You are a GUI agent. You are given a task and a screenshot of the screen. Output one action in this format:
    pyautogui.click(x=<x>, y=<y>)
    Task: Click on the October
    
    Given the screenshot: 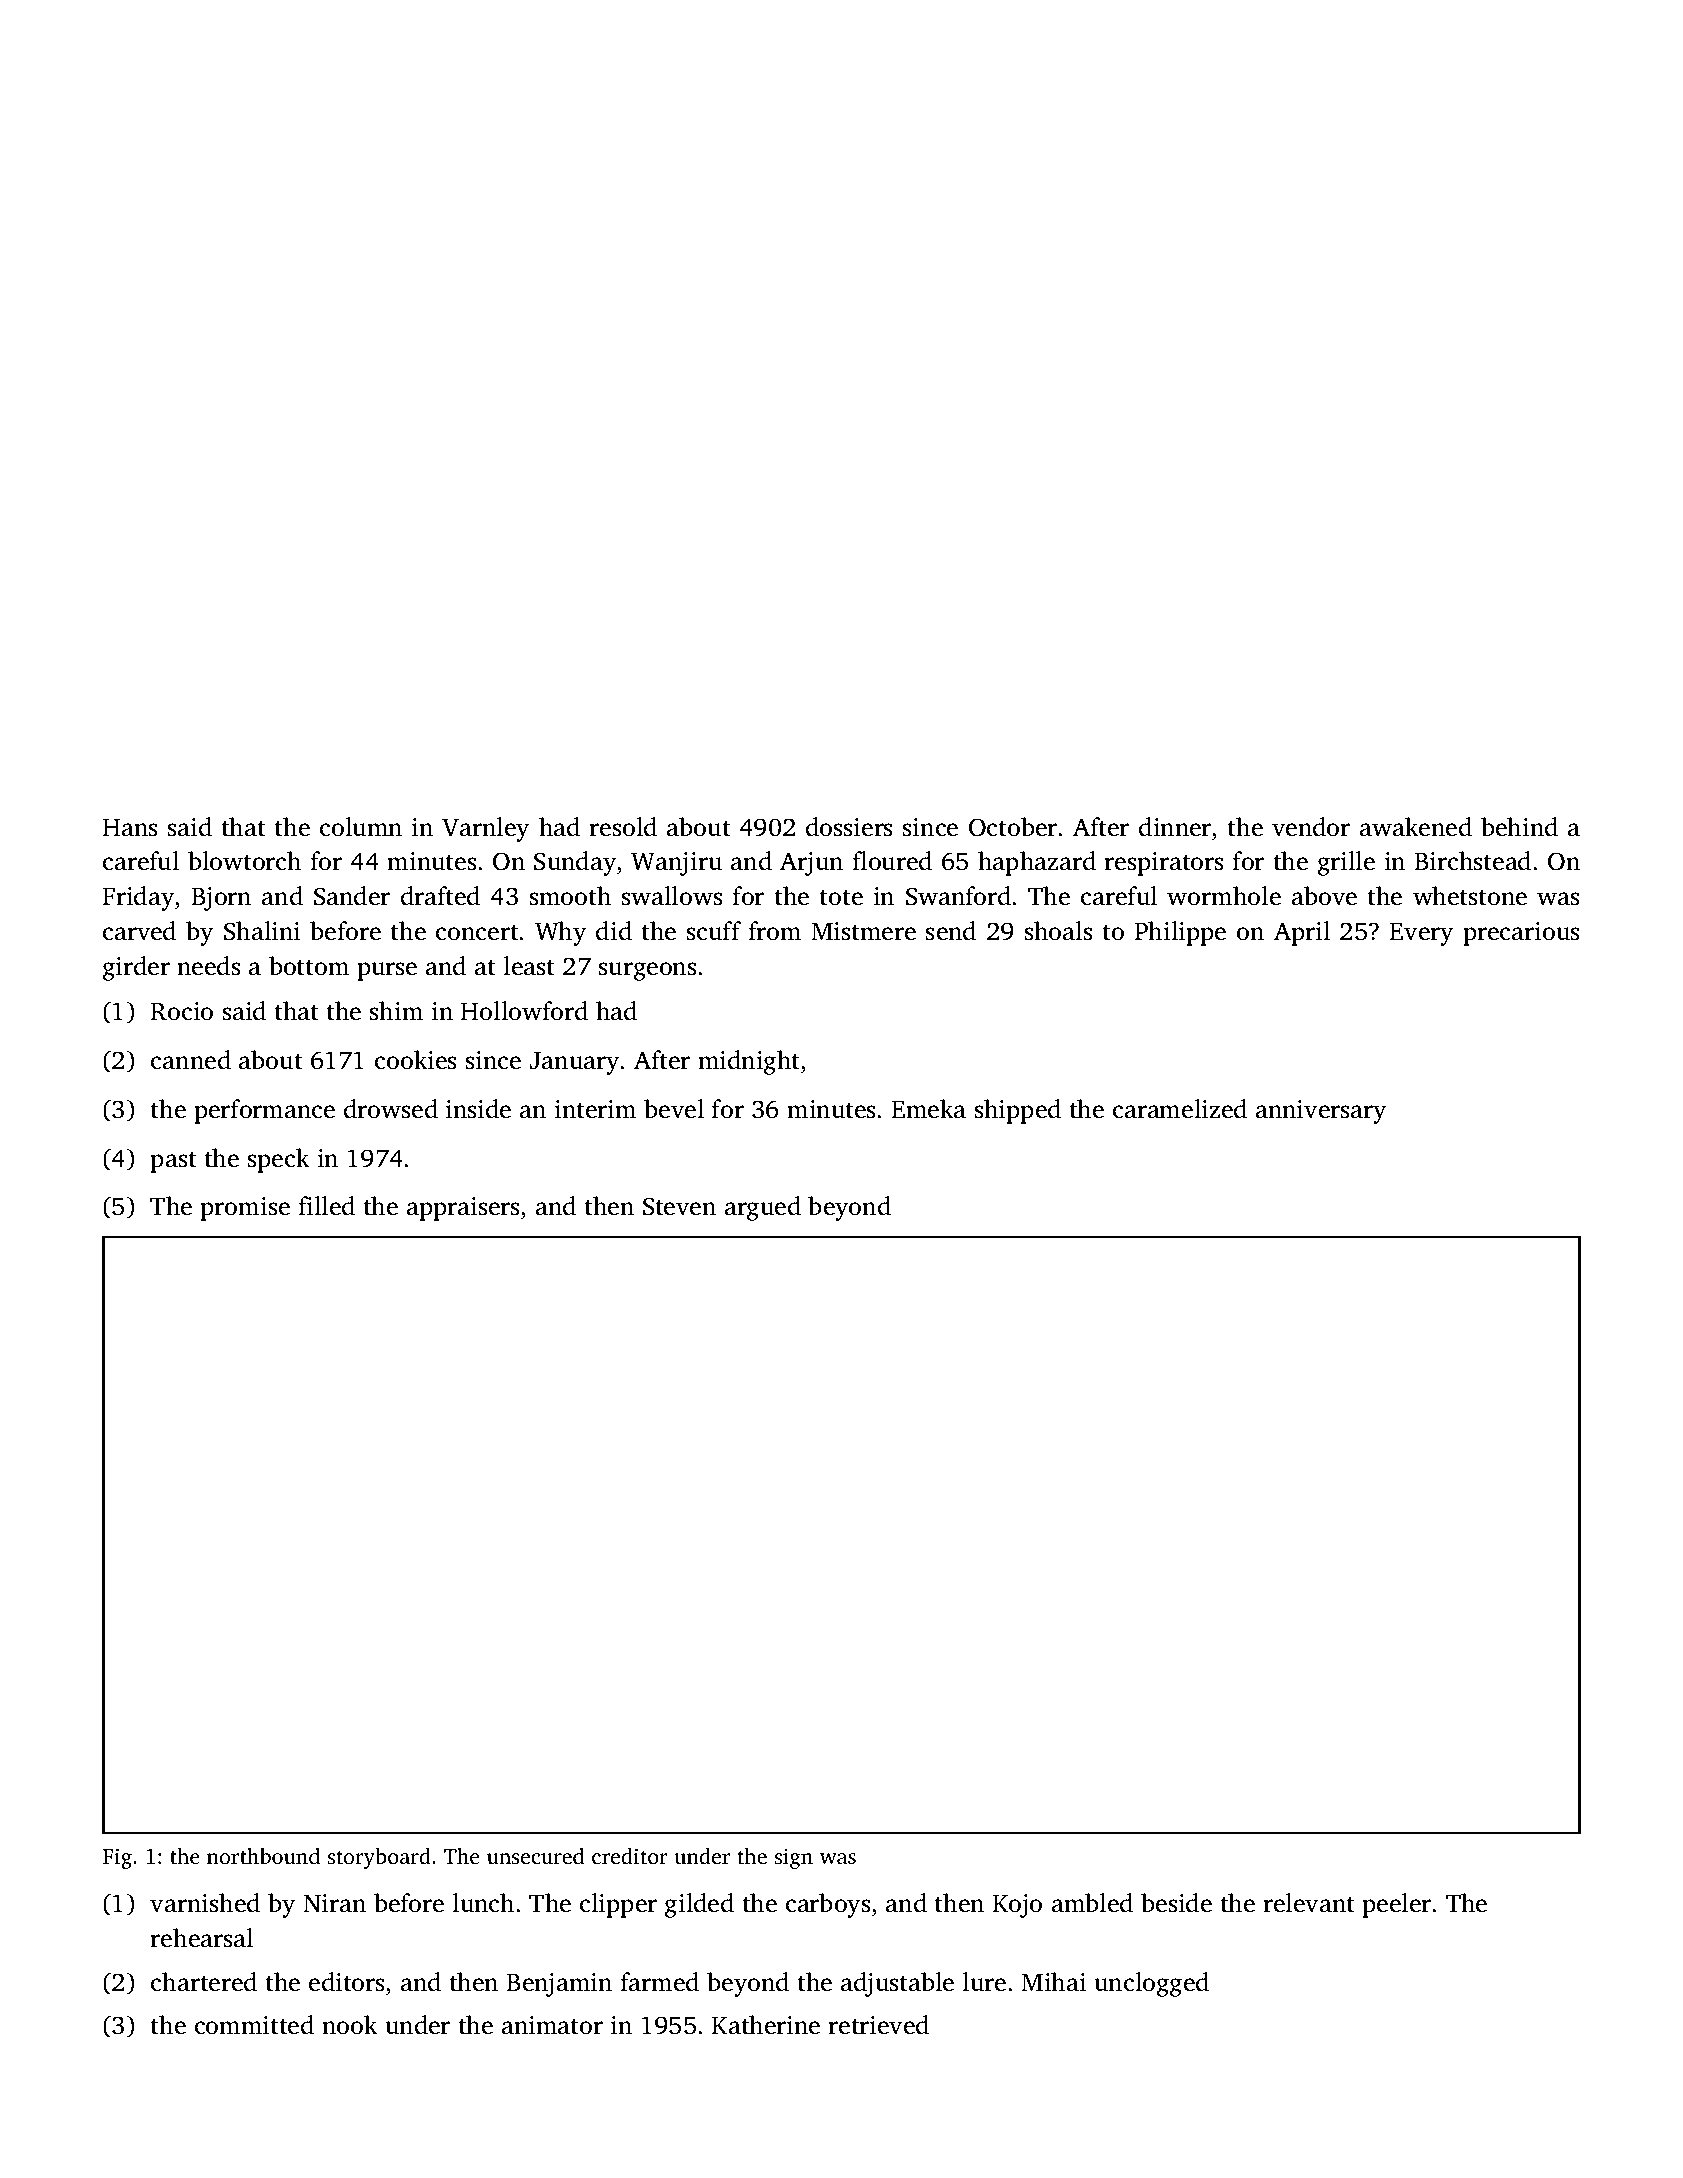 What is the action you would take?
    pyautogui.click(x=1013, y=827)
